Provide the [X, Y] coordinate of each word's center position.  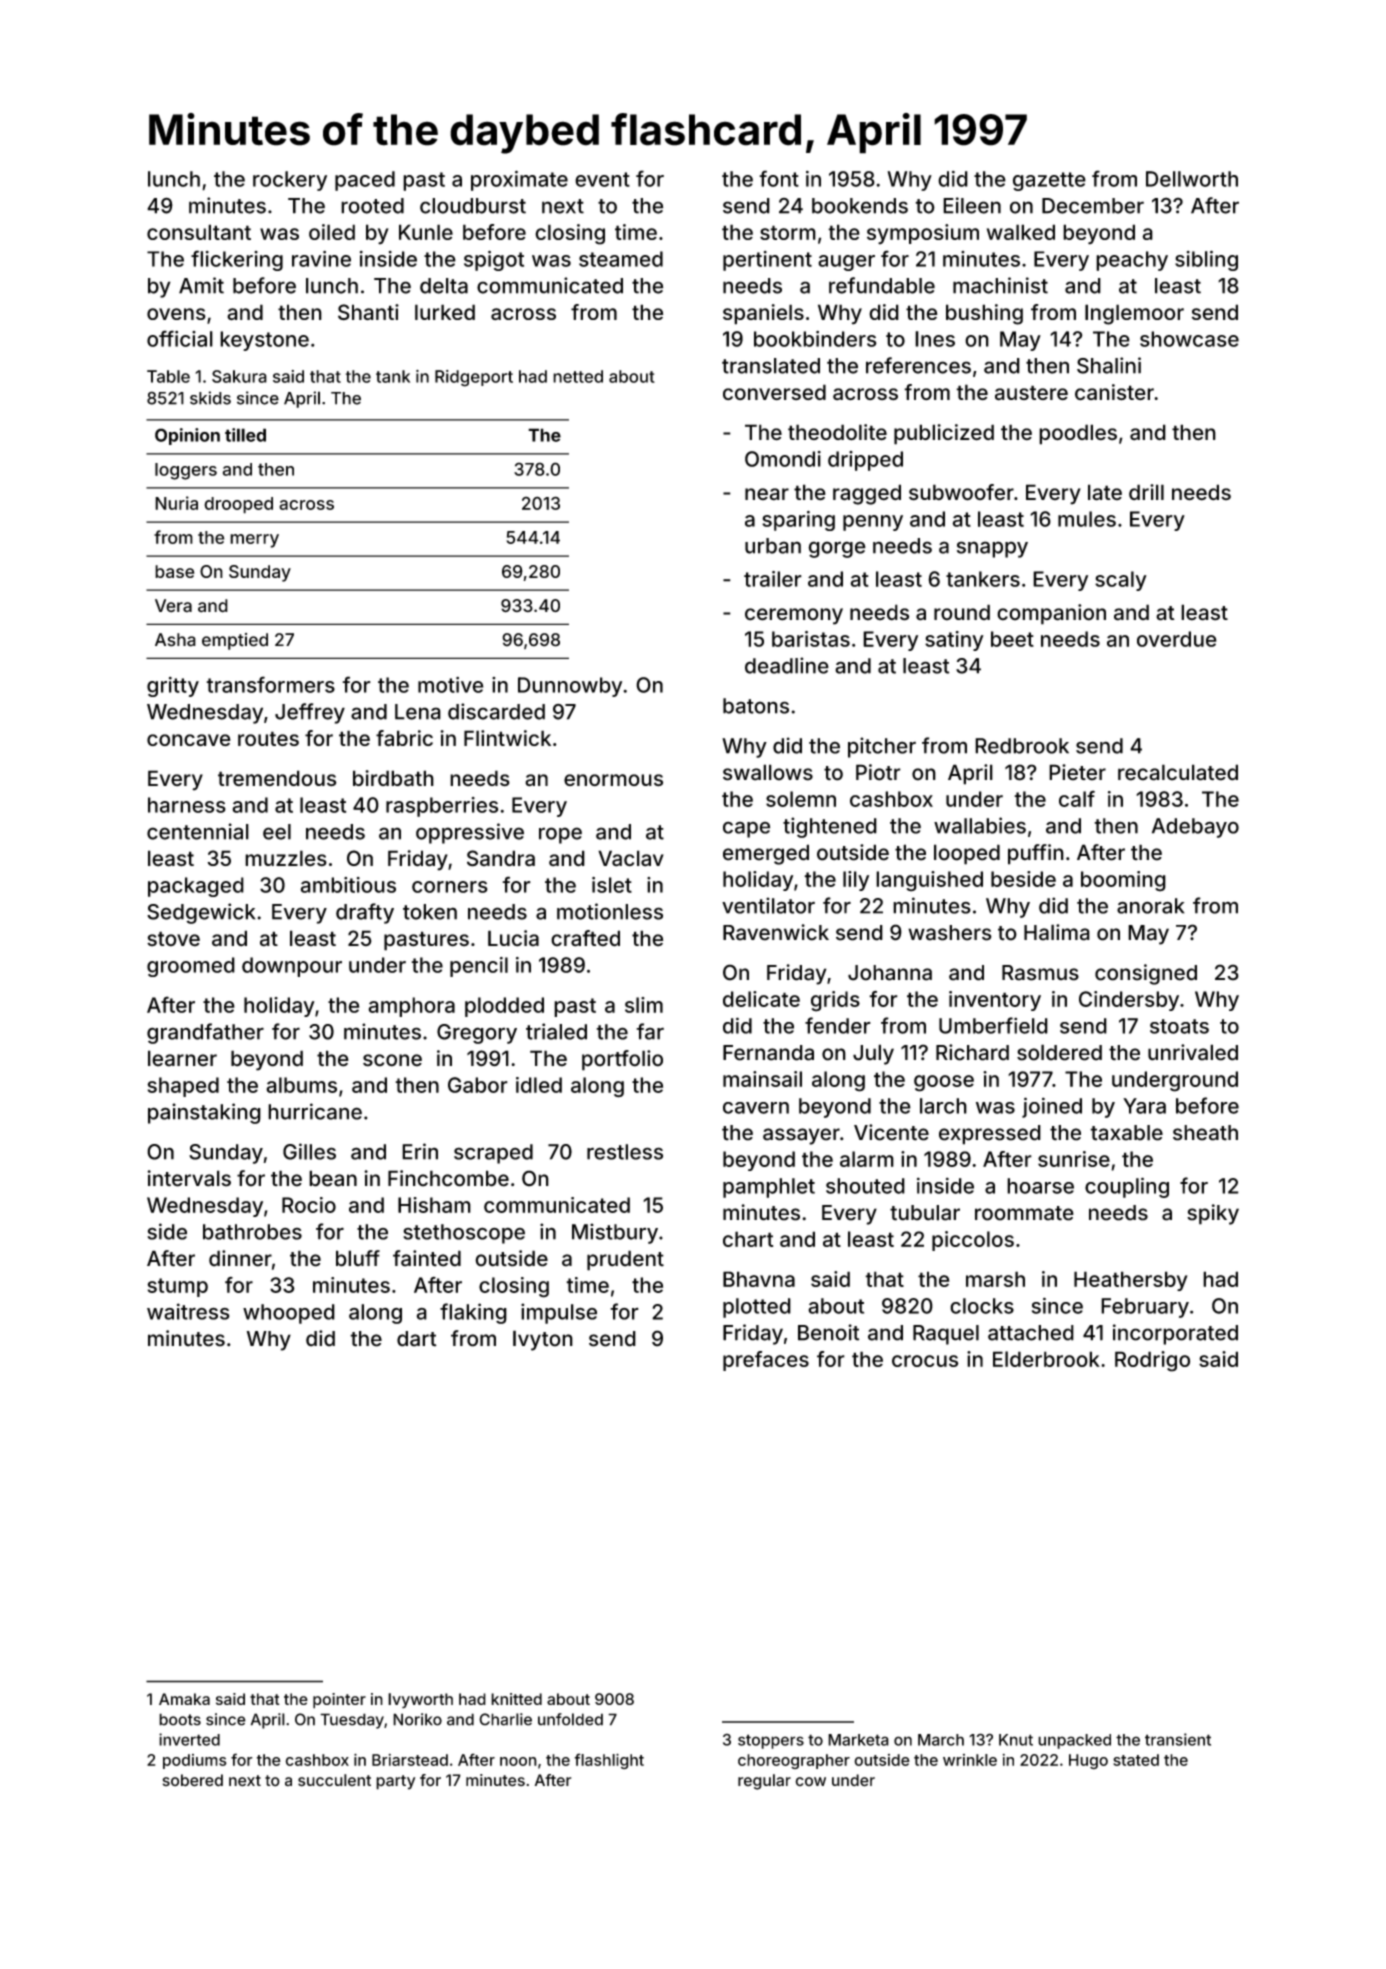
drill [1146, 492]
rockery [290, 181]
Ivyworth [420, 1701]
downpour [292, 967]
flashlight [609, 1761]
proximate [519, 180]
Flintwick [507, 738]
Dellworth [1192, 179]
